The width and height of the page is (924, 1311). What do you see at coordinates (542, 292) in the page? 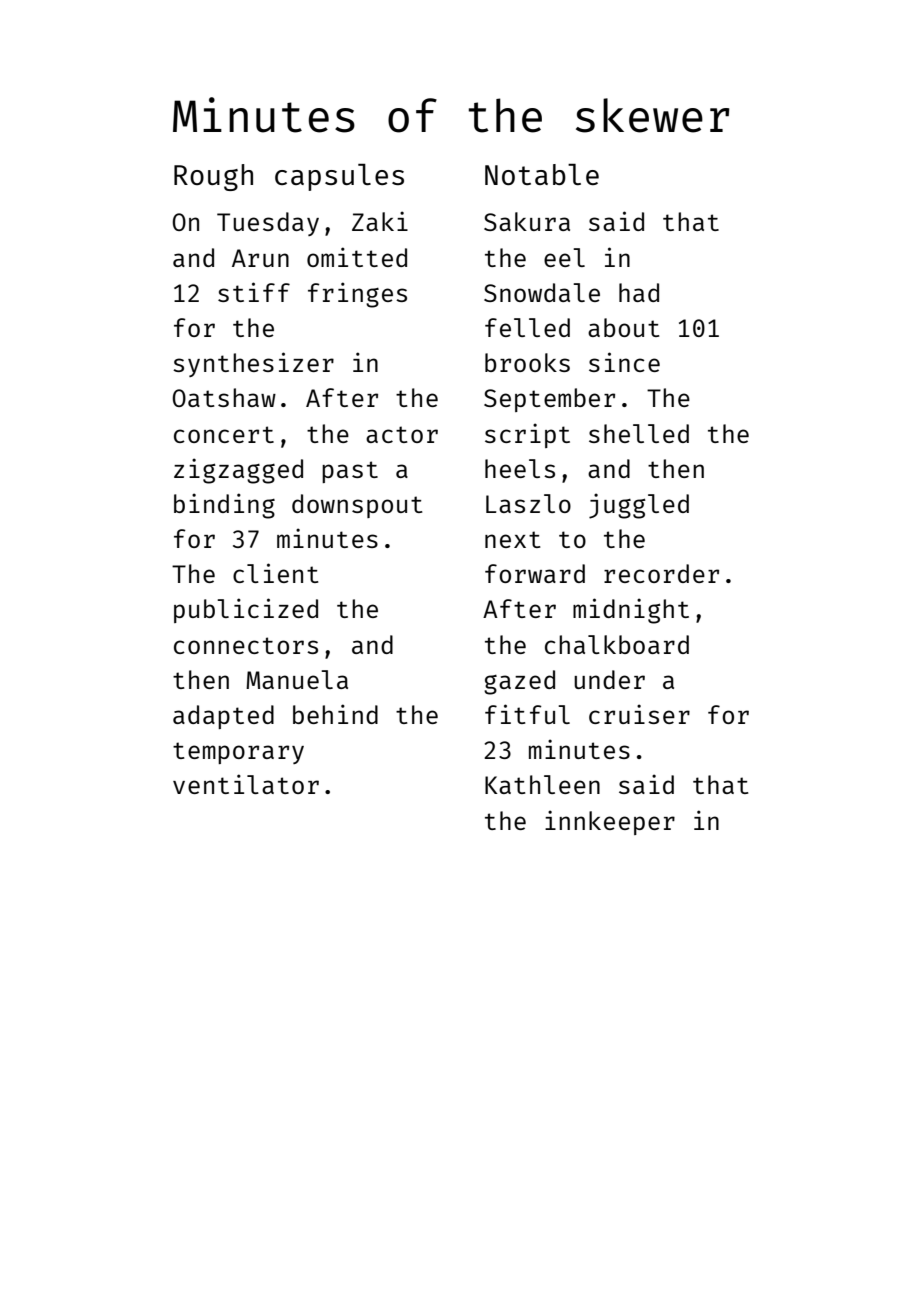
I see `Snowdale` at bounding box center [542, 292].
